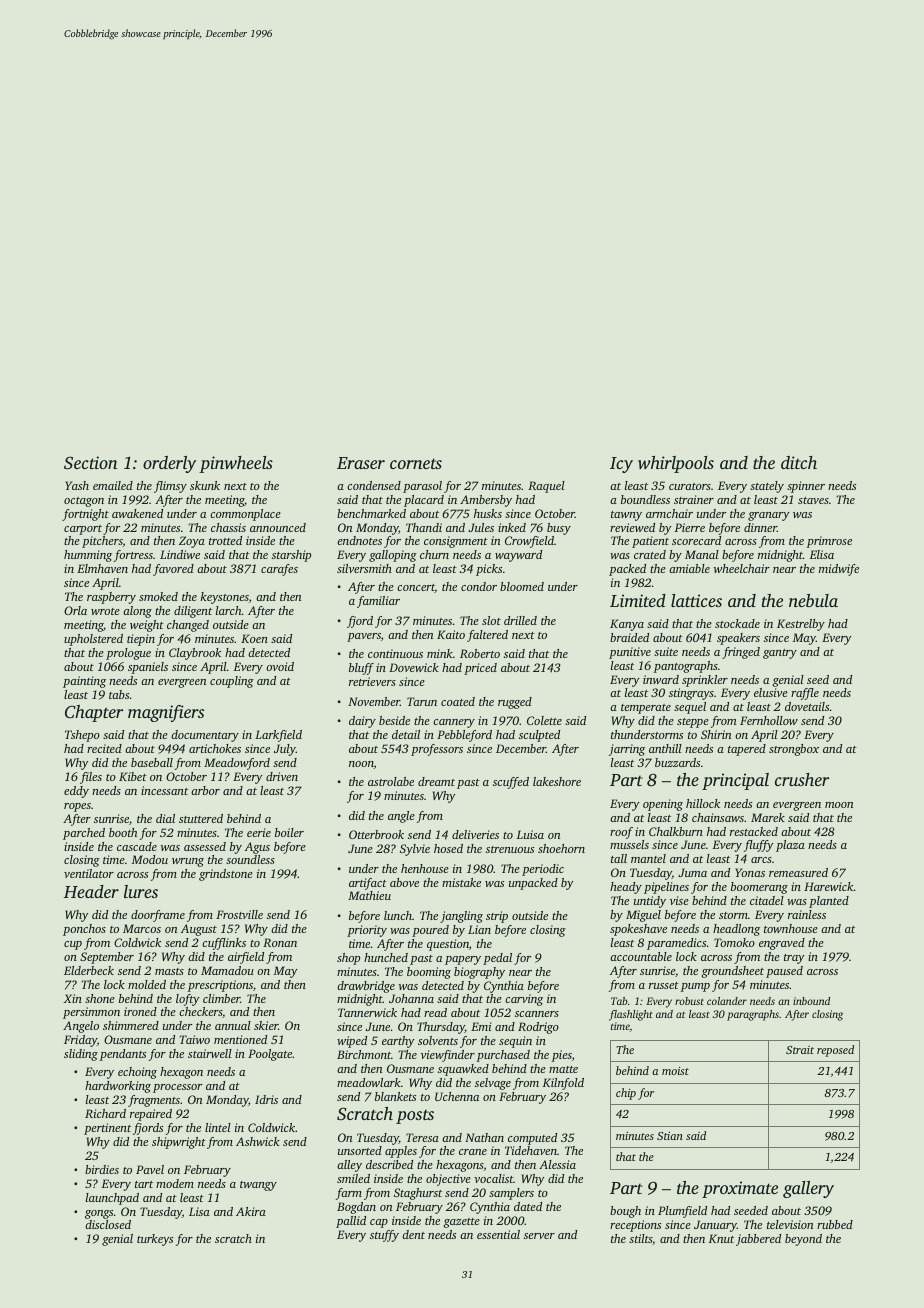  What do you see at coordinates (497, 917) in the screenshot?
I see `strip` at bounding box center [497, 917].
